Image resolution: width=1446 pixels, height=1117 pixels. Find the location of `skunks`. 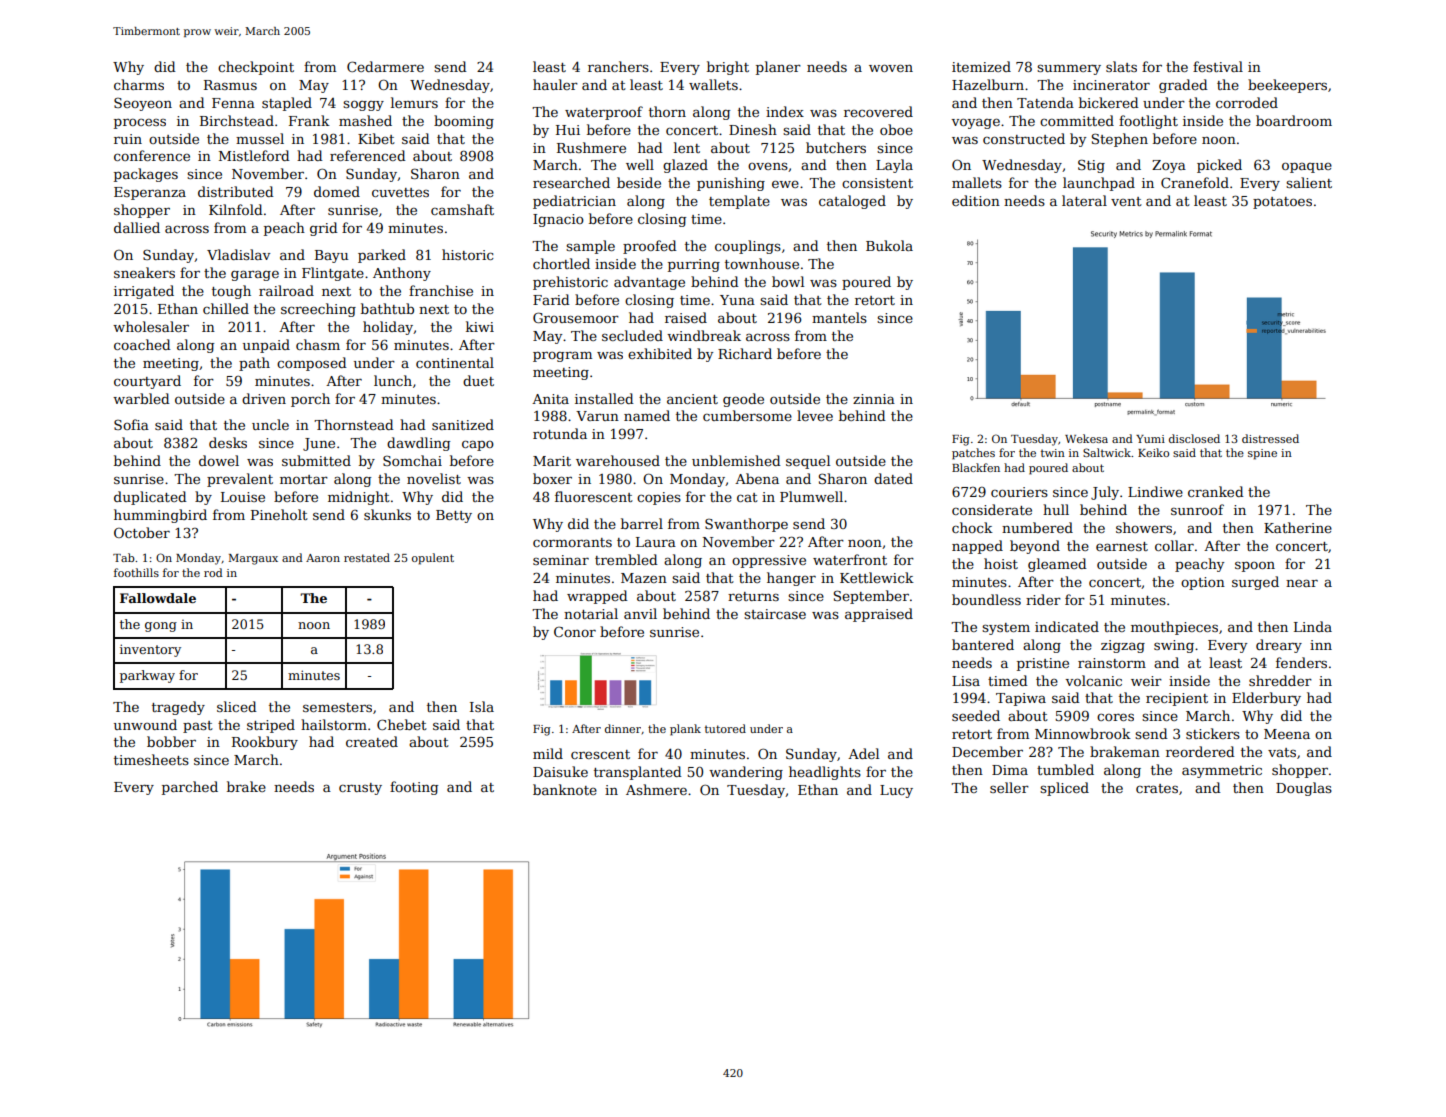

skunks is located at coordinates (387, 514).
